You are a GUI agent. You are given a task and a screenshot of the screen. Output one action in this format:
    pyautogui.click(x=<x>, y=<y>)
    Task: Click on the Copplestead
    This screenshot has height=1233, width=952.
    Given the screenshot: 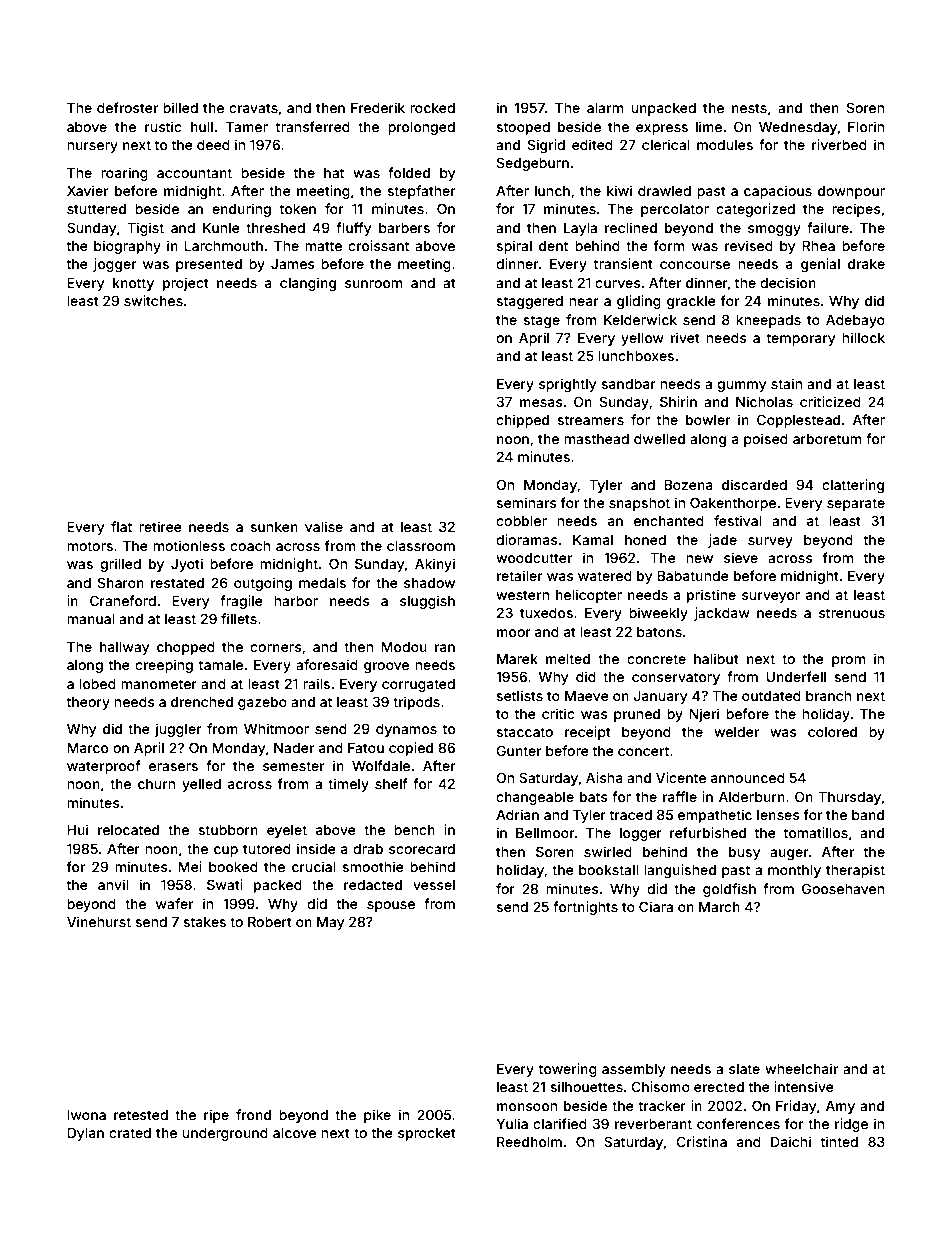 What is the action you would take?
    pyautogui.click(x=798, y=421)
